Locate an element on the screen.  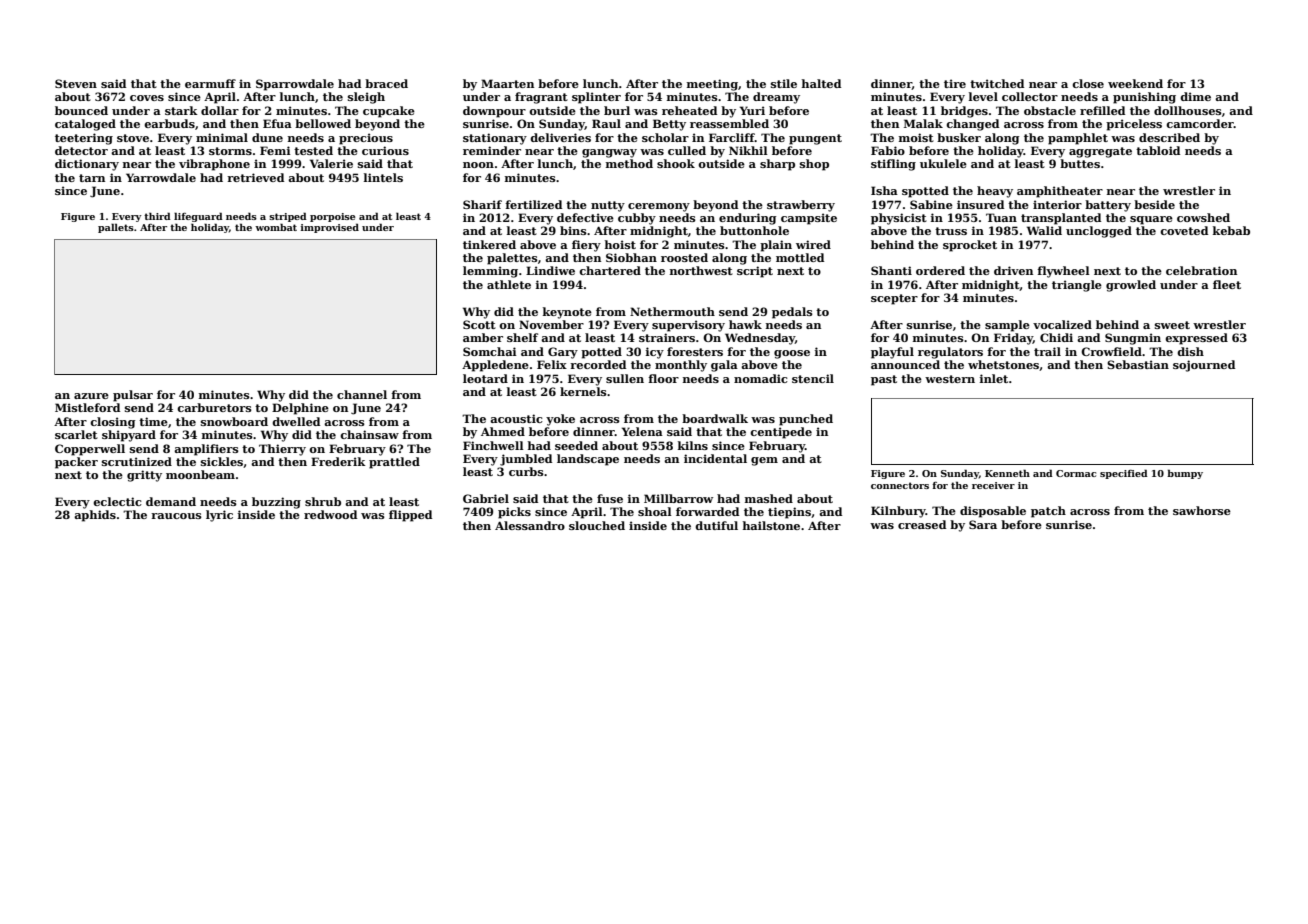
punishing is located at coordinates (1144, 98).
